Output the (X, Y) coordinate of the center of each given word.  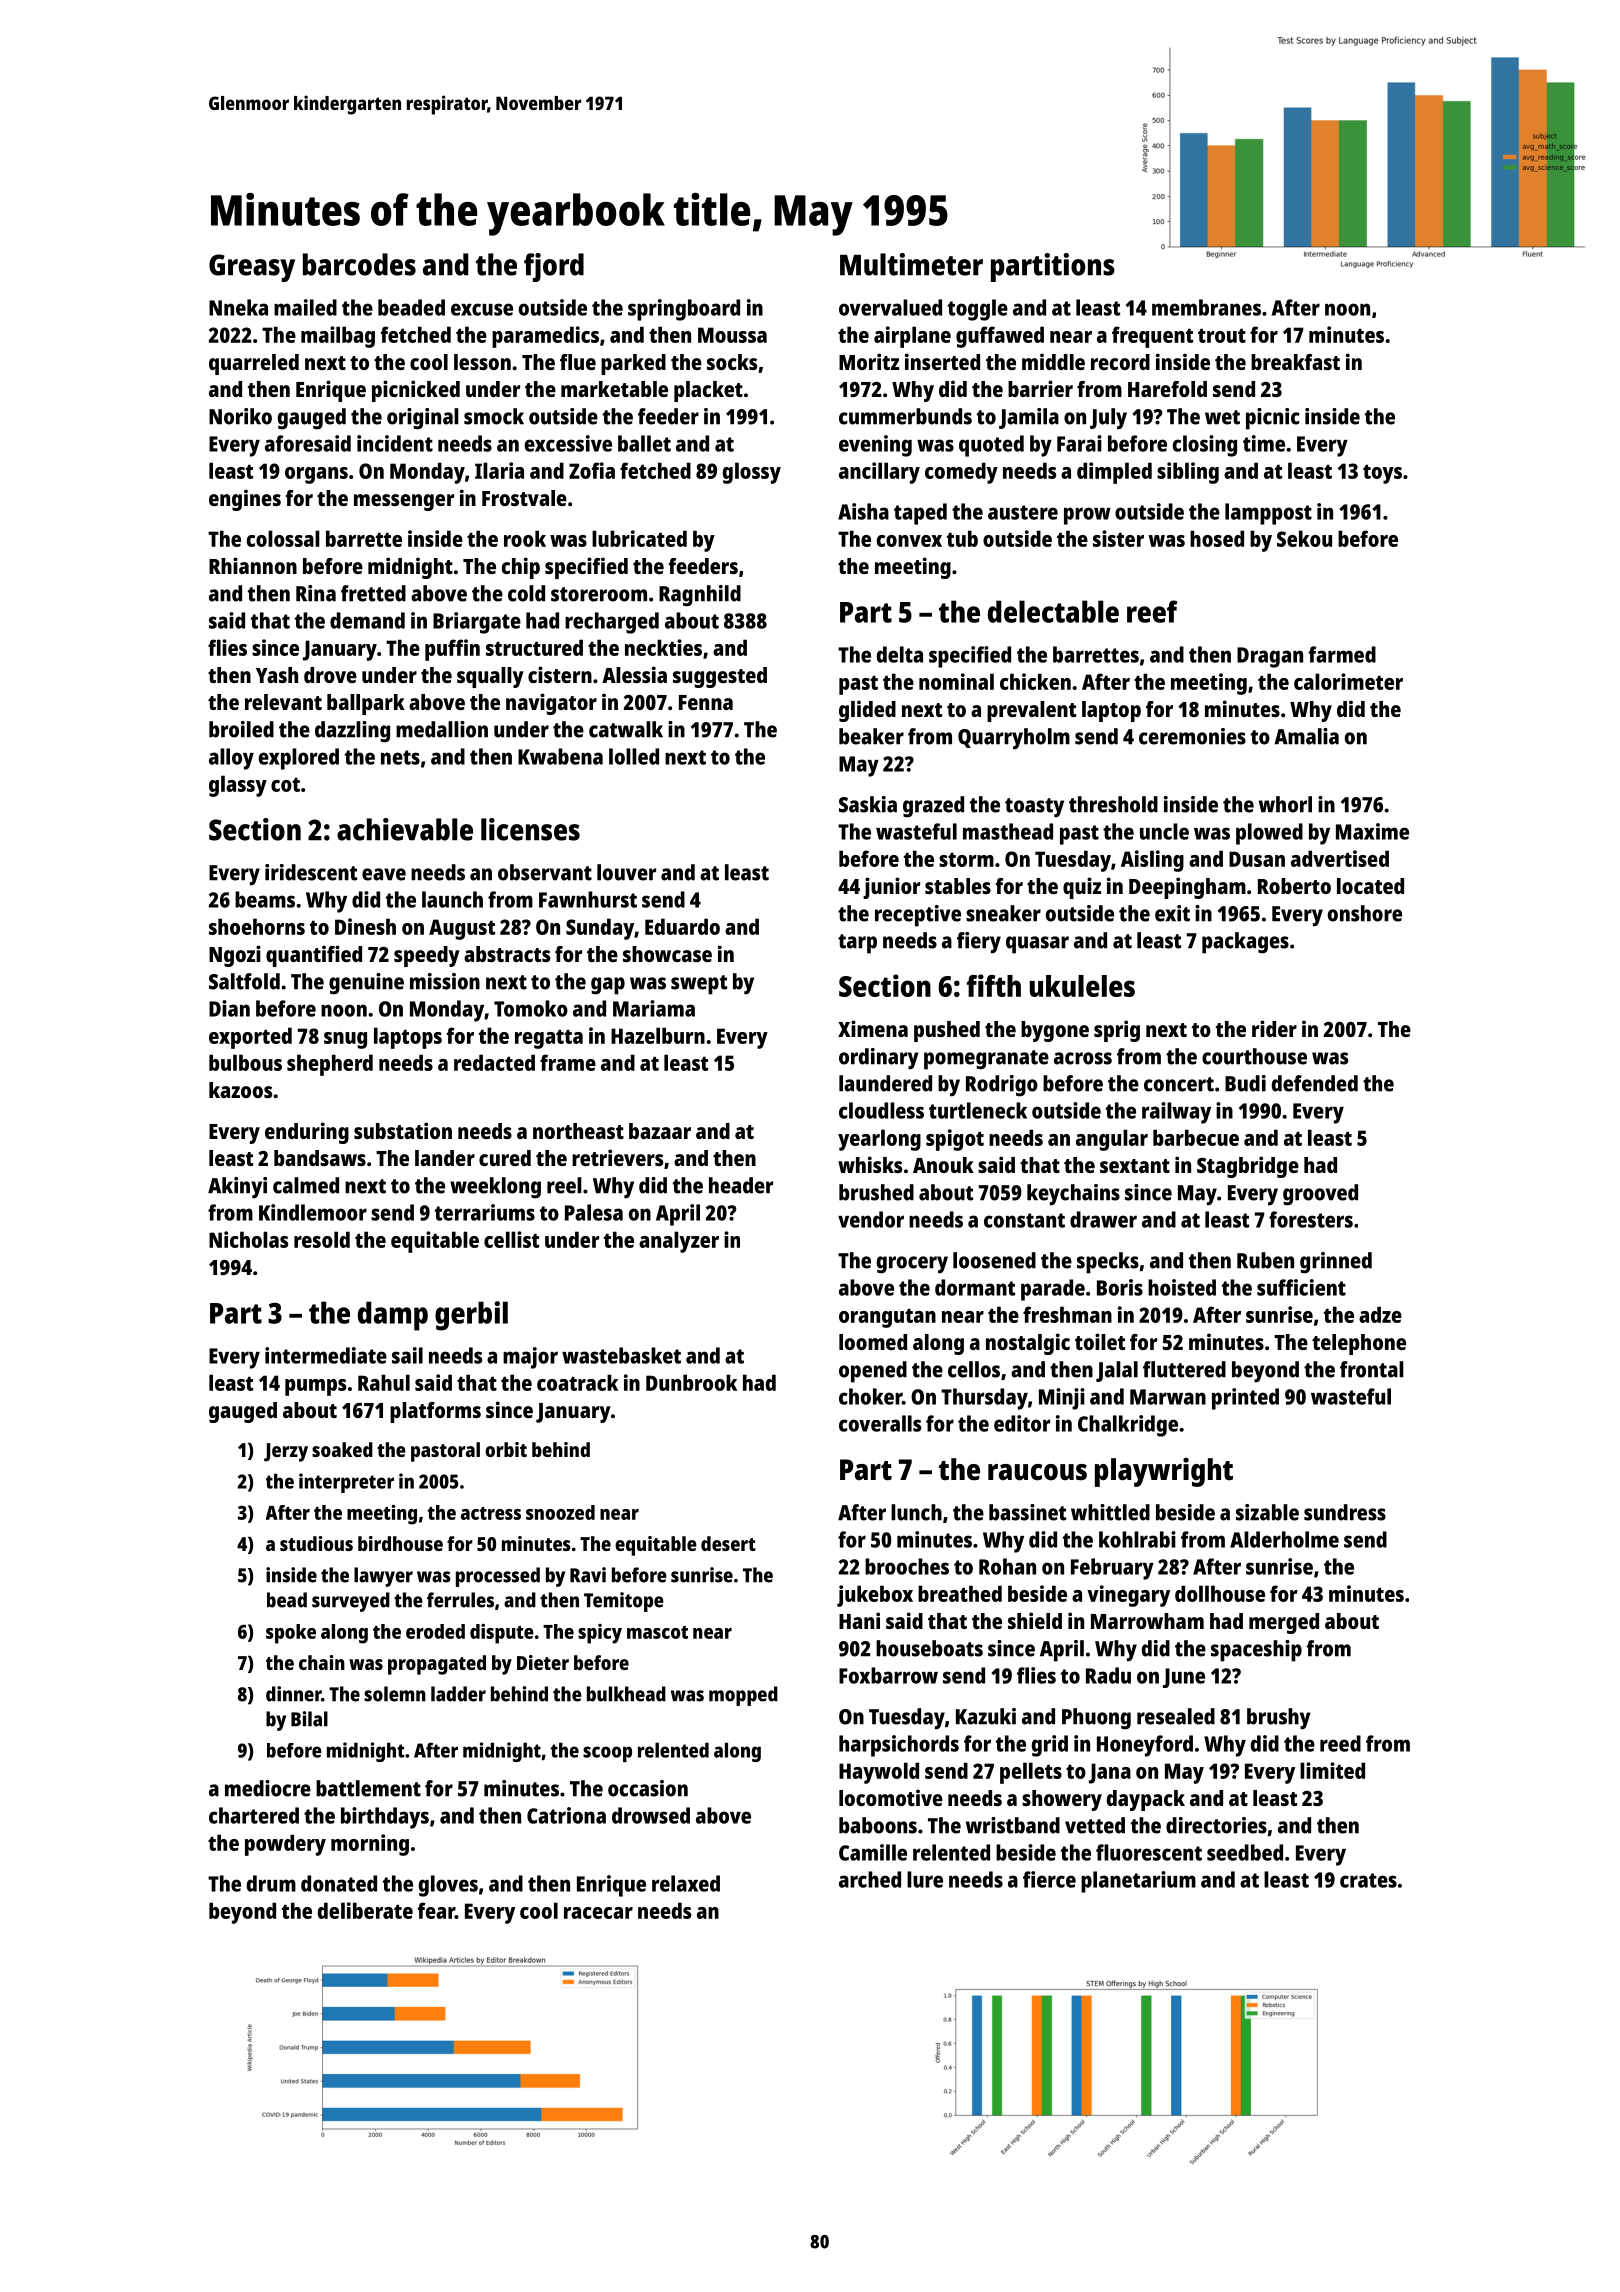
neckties (663, 647)
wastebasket (621, 1355)
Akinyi (237, 1188)
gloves (448, 1886)
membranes (1206, 307)
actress (491, 1513)
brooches (907, 1566)
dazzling (352, 732)
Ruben (1265, 1260)
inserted (942, 361)
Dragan (1270, 657)
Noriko (240, 416)
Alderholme (1284, 1539)
